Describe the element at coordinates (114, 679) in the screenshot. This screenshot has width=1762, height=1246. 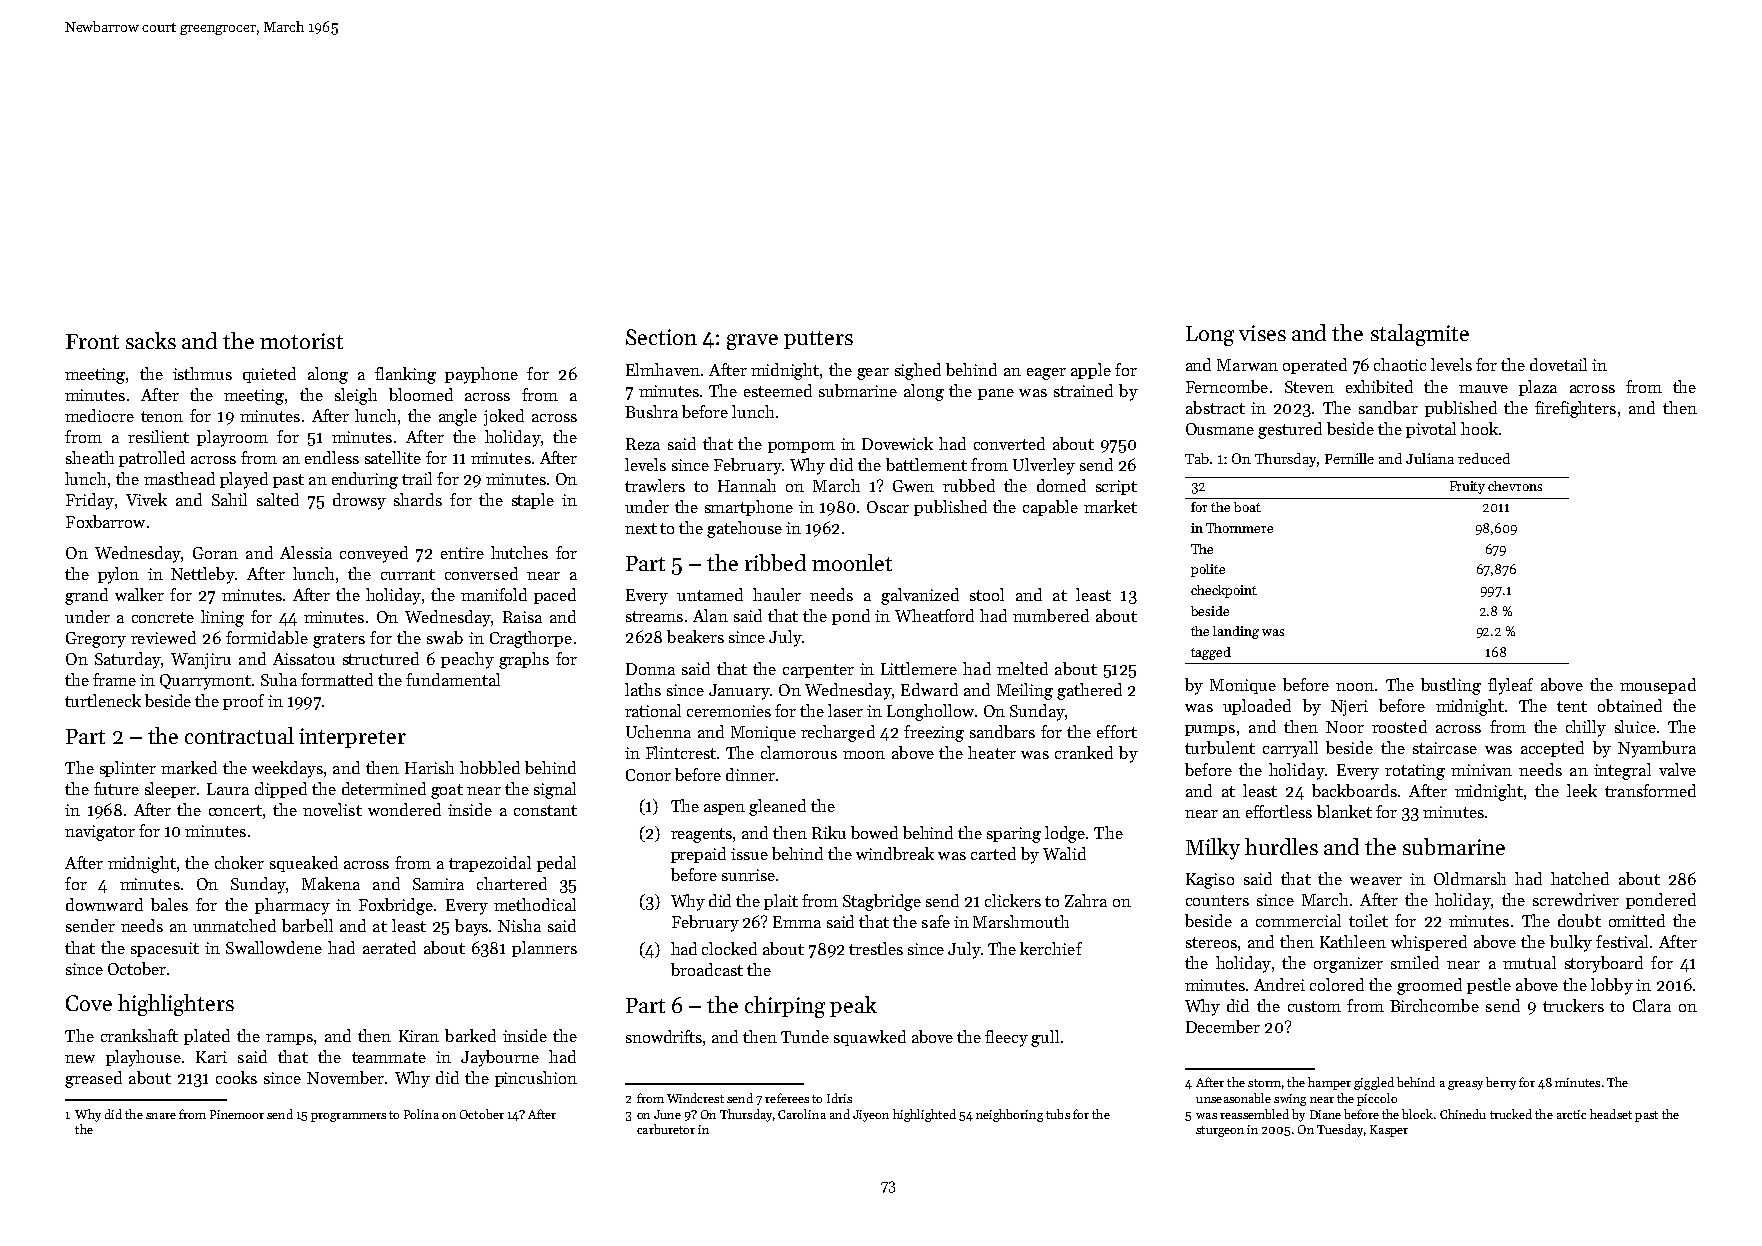
I see `frame` at that location.
